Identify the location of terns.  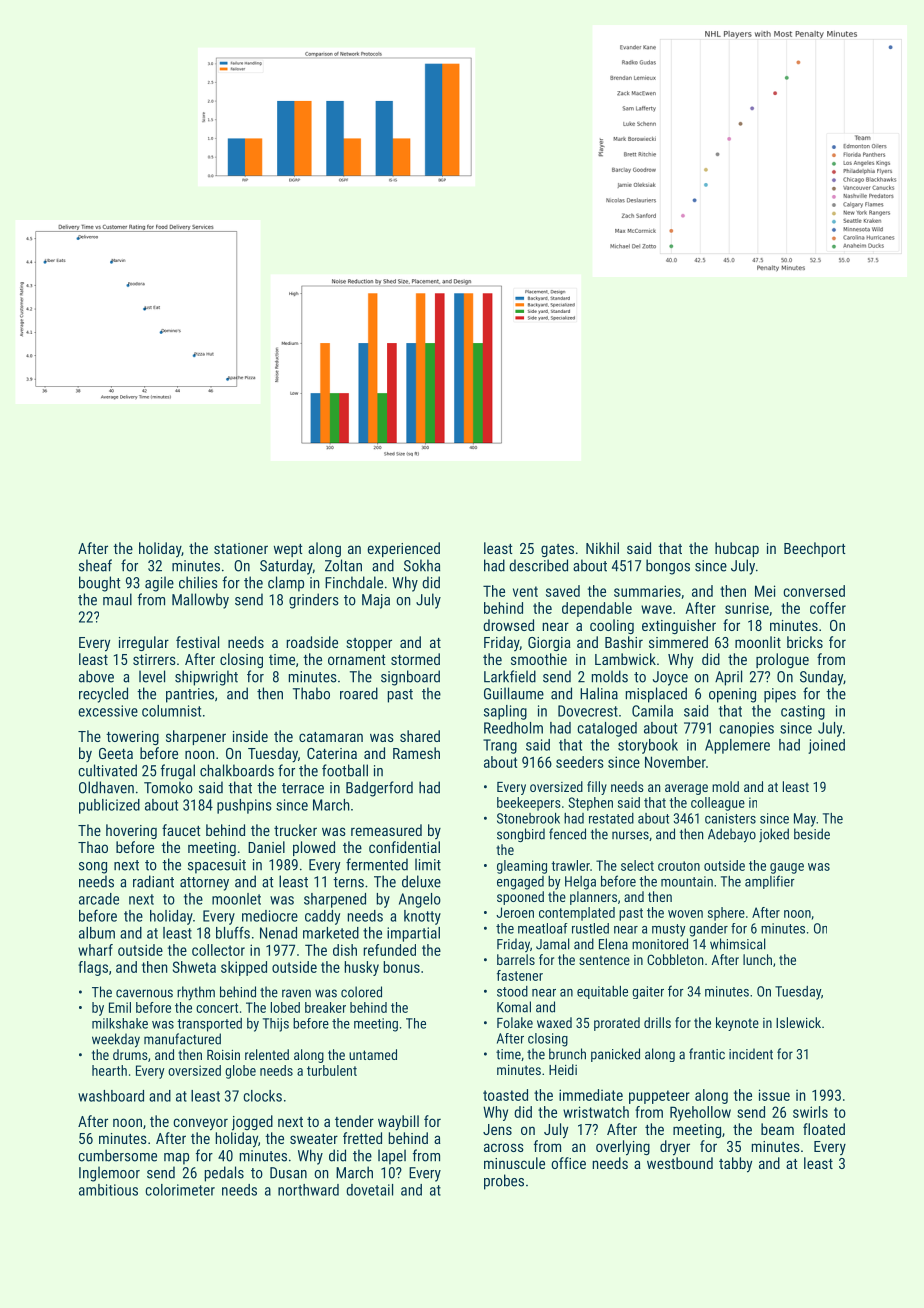
(348, 882).
